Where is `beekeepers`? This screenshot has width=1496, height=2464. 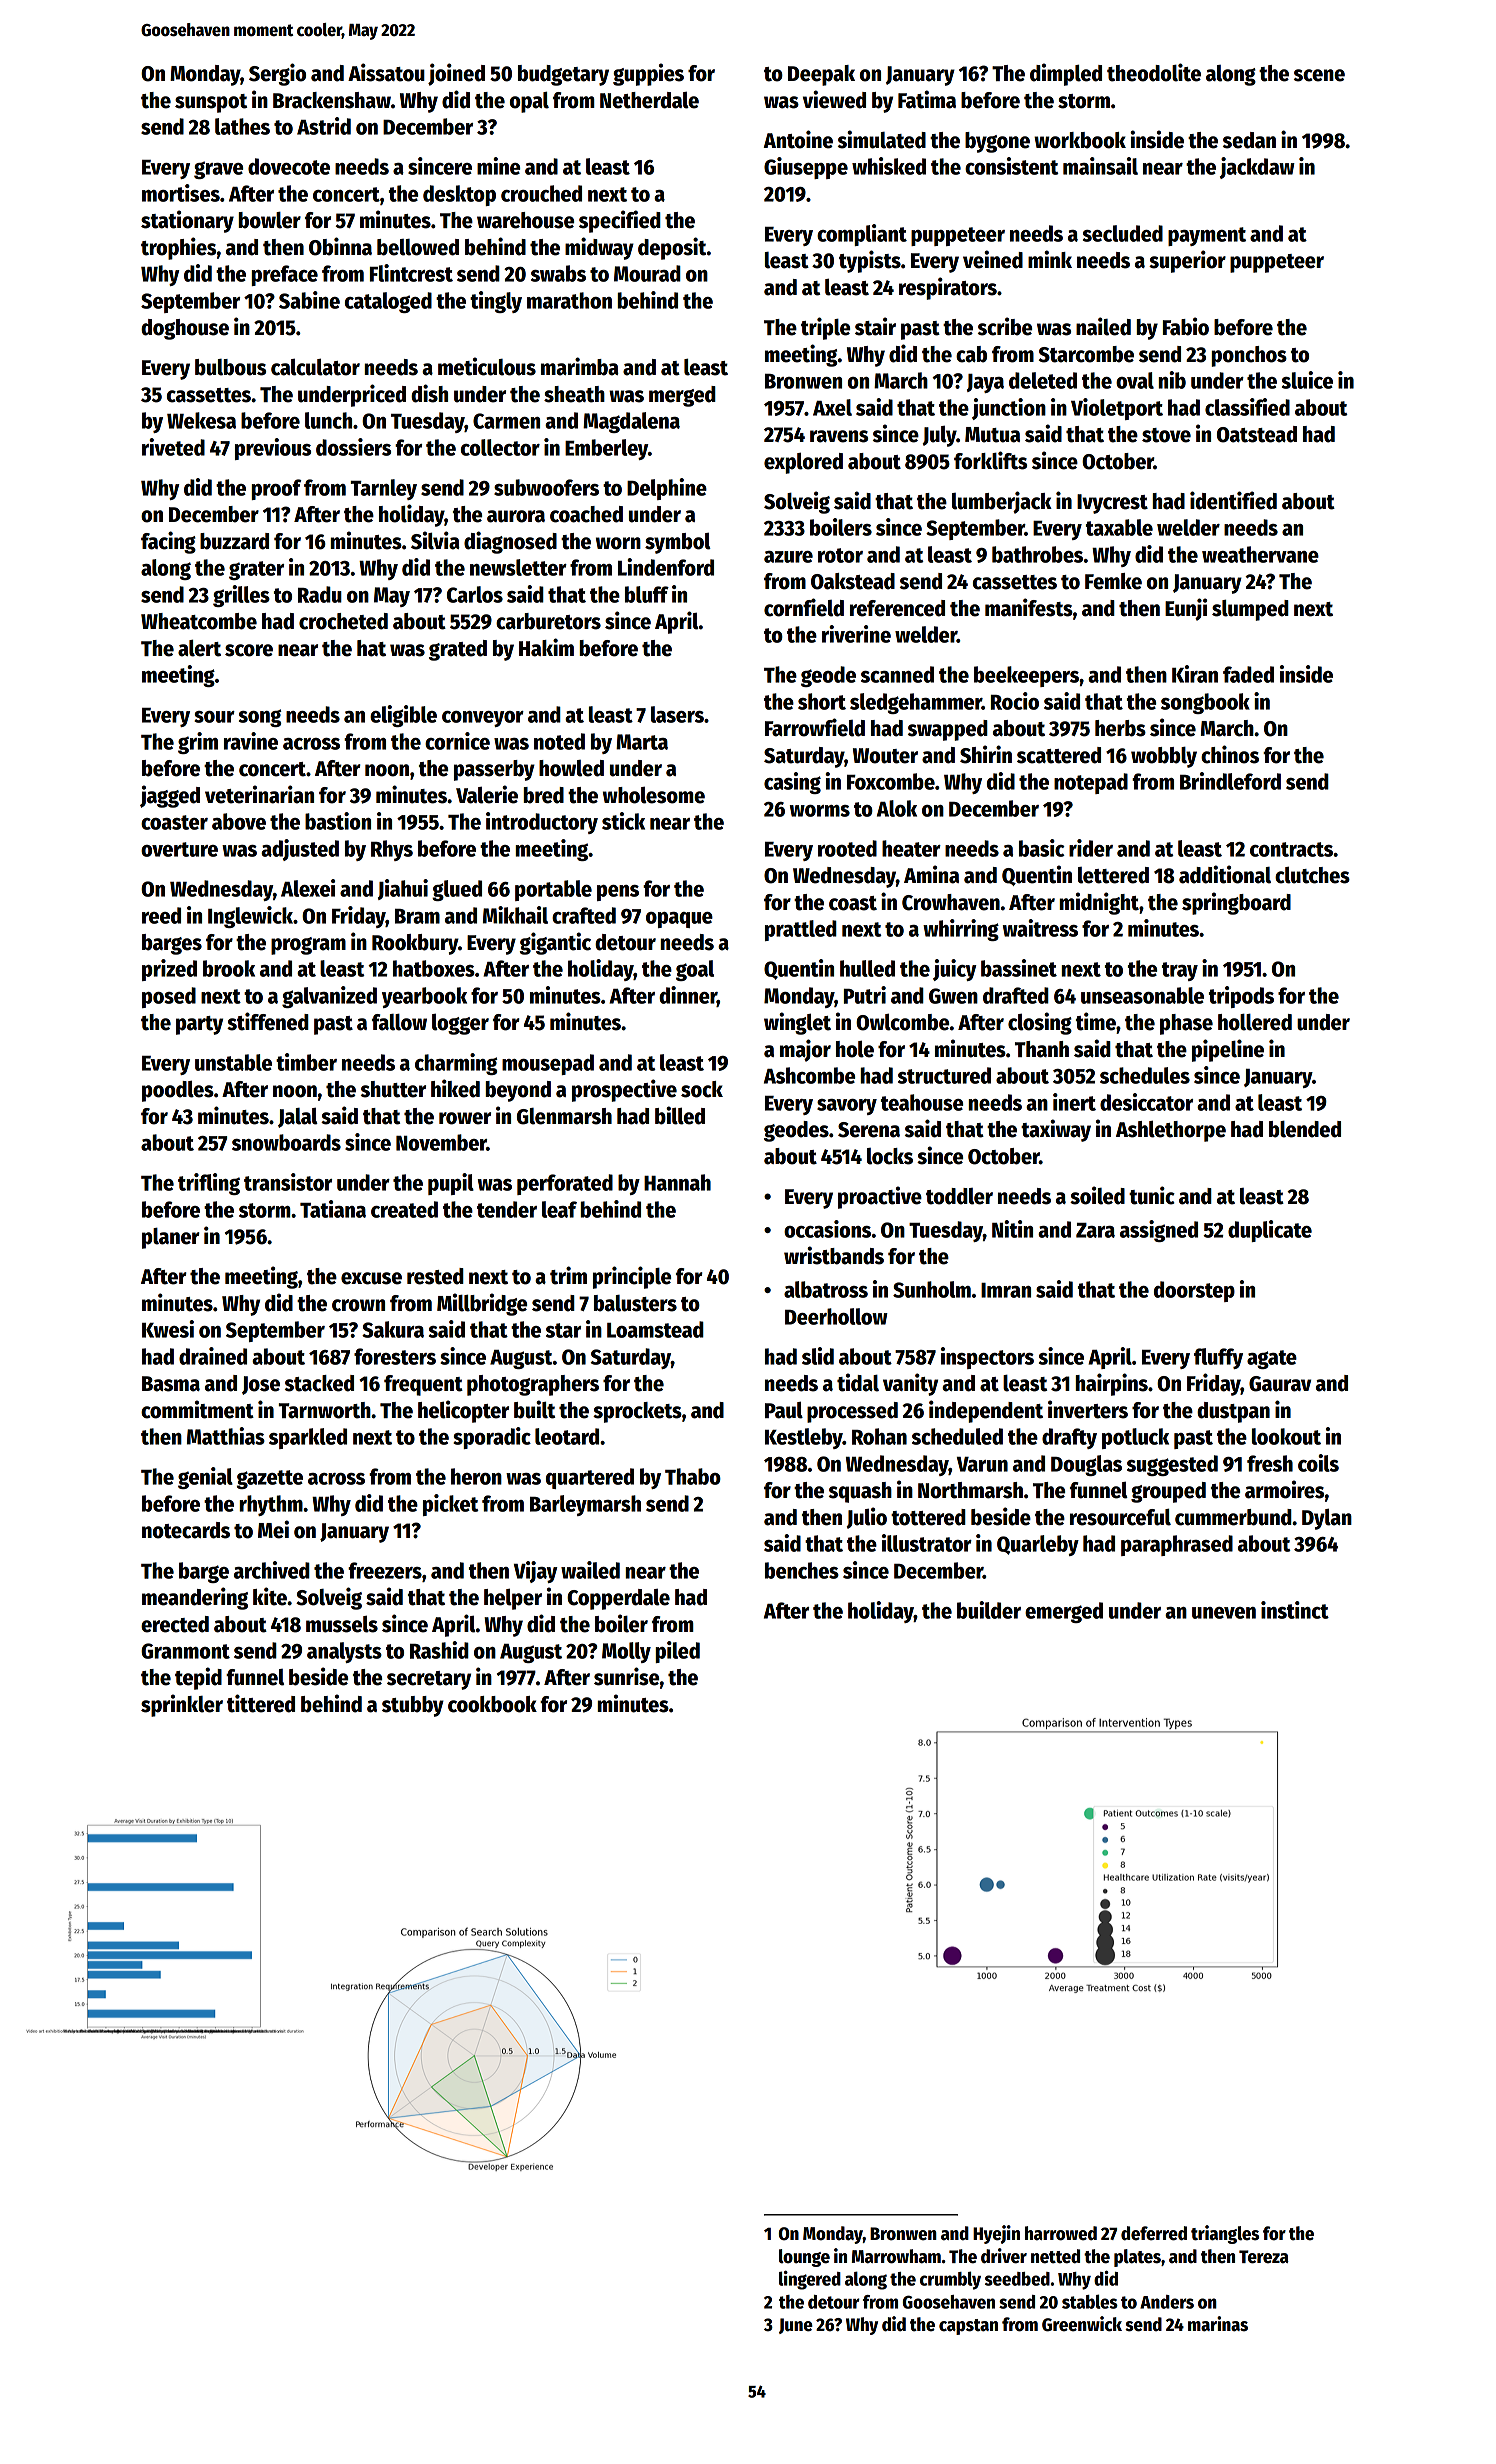 beekeepers is located at coordinates (1026, 676).
